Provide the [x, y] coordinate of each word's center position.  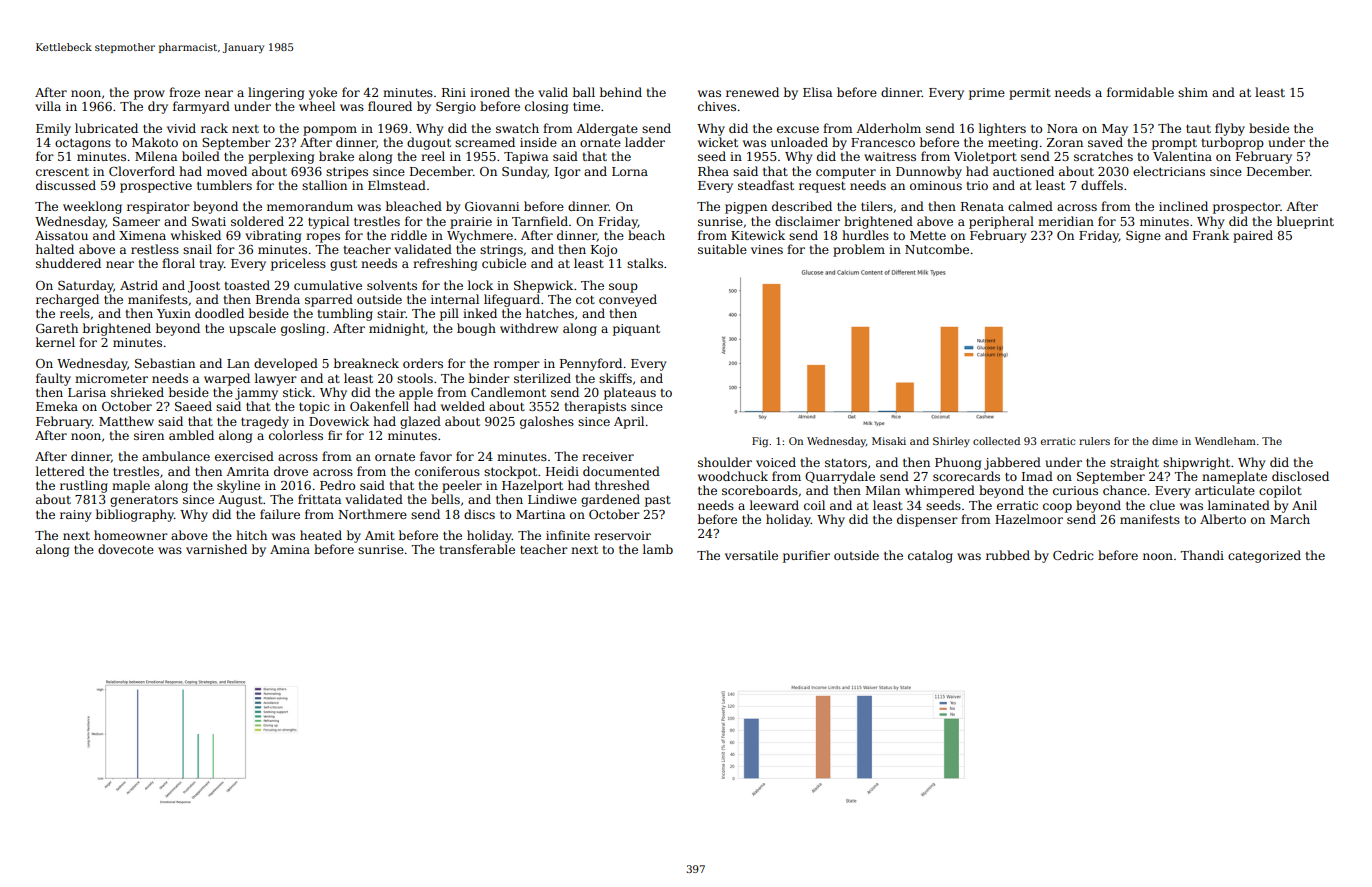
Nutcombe [937, 249]
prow [149, 95]
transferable [477, 549]
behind [621, 92]
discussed [66, 185]
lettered [60, 471]
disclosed [1300, 476]
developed [286, 364]
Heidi [562, 471]
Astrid [139, 285]
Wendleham [1225, 441]
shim [1193, 92]
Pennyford [591, 364]
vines [767, 249]
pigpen [746, 208]
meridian [1066, 221]
